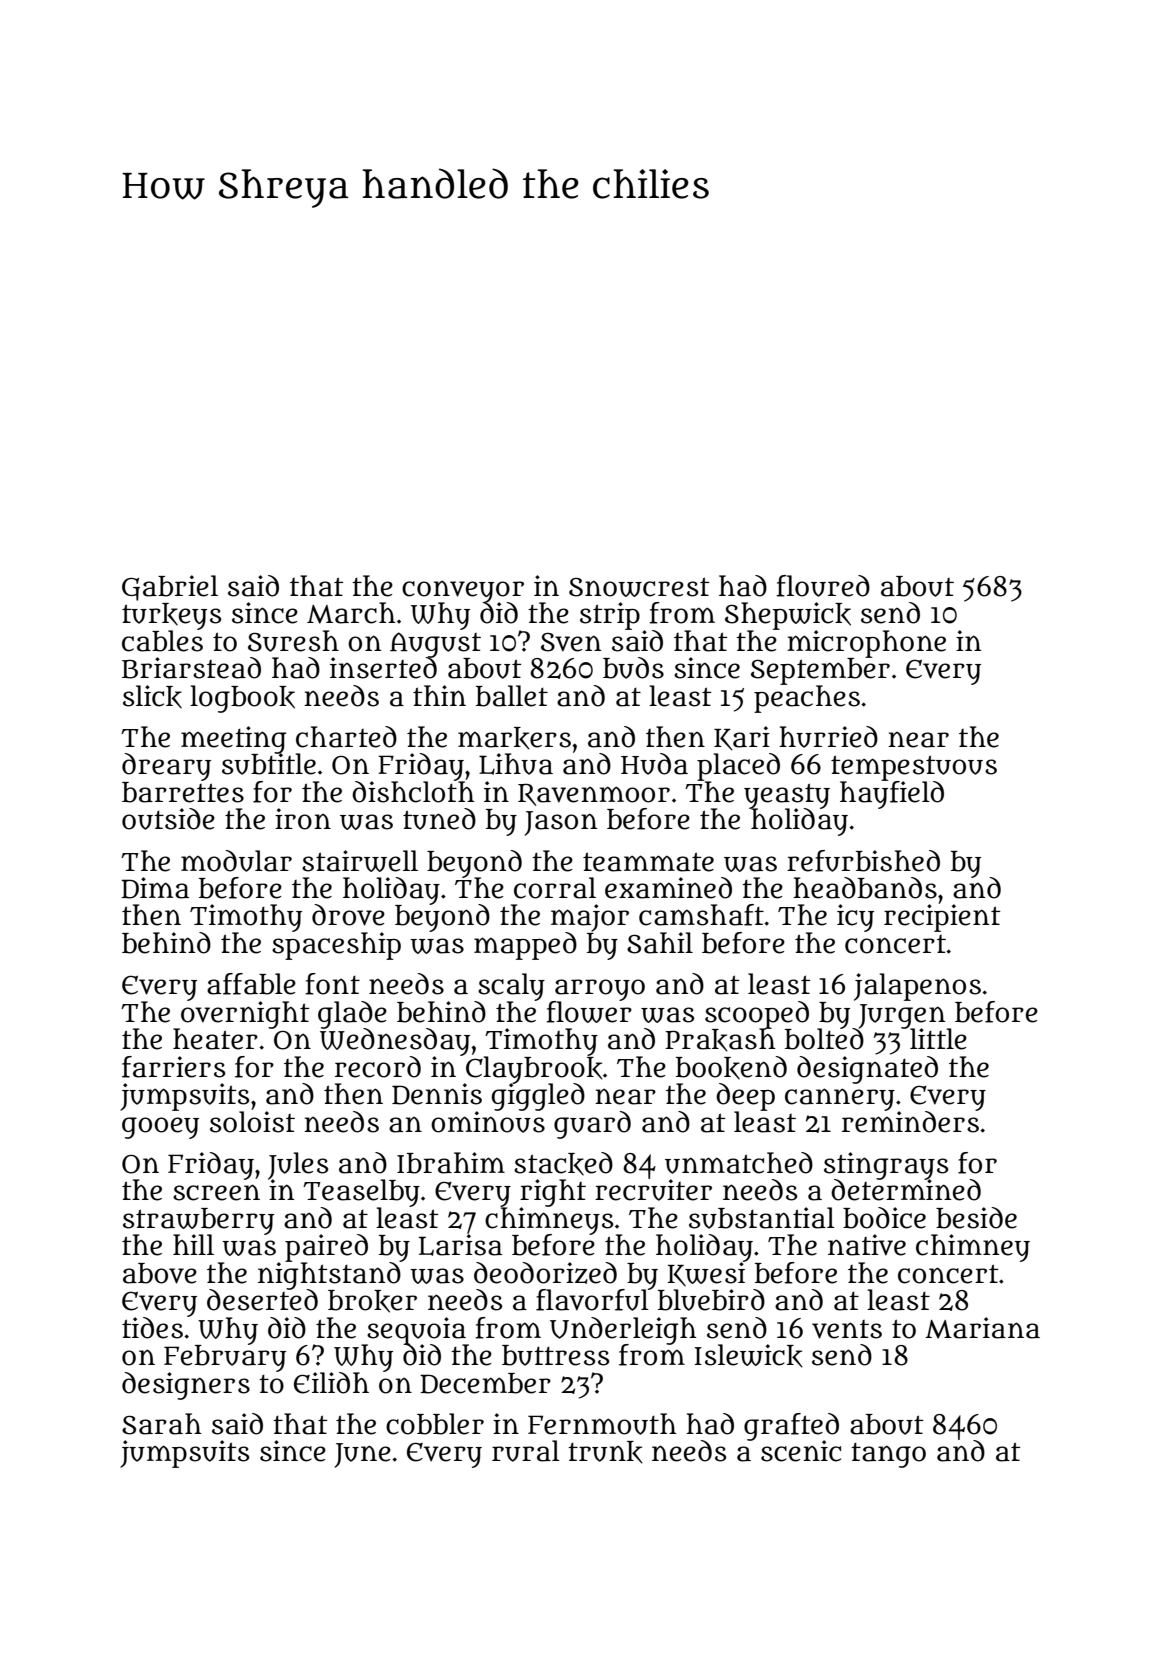 The height and width of the image is (1654, 1165). What do you see at coordinates (162, 1424) in the image?
I see `Sarah` at bounding box center [162, 1424].
